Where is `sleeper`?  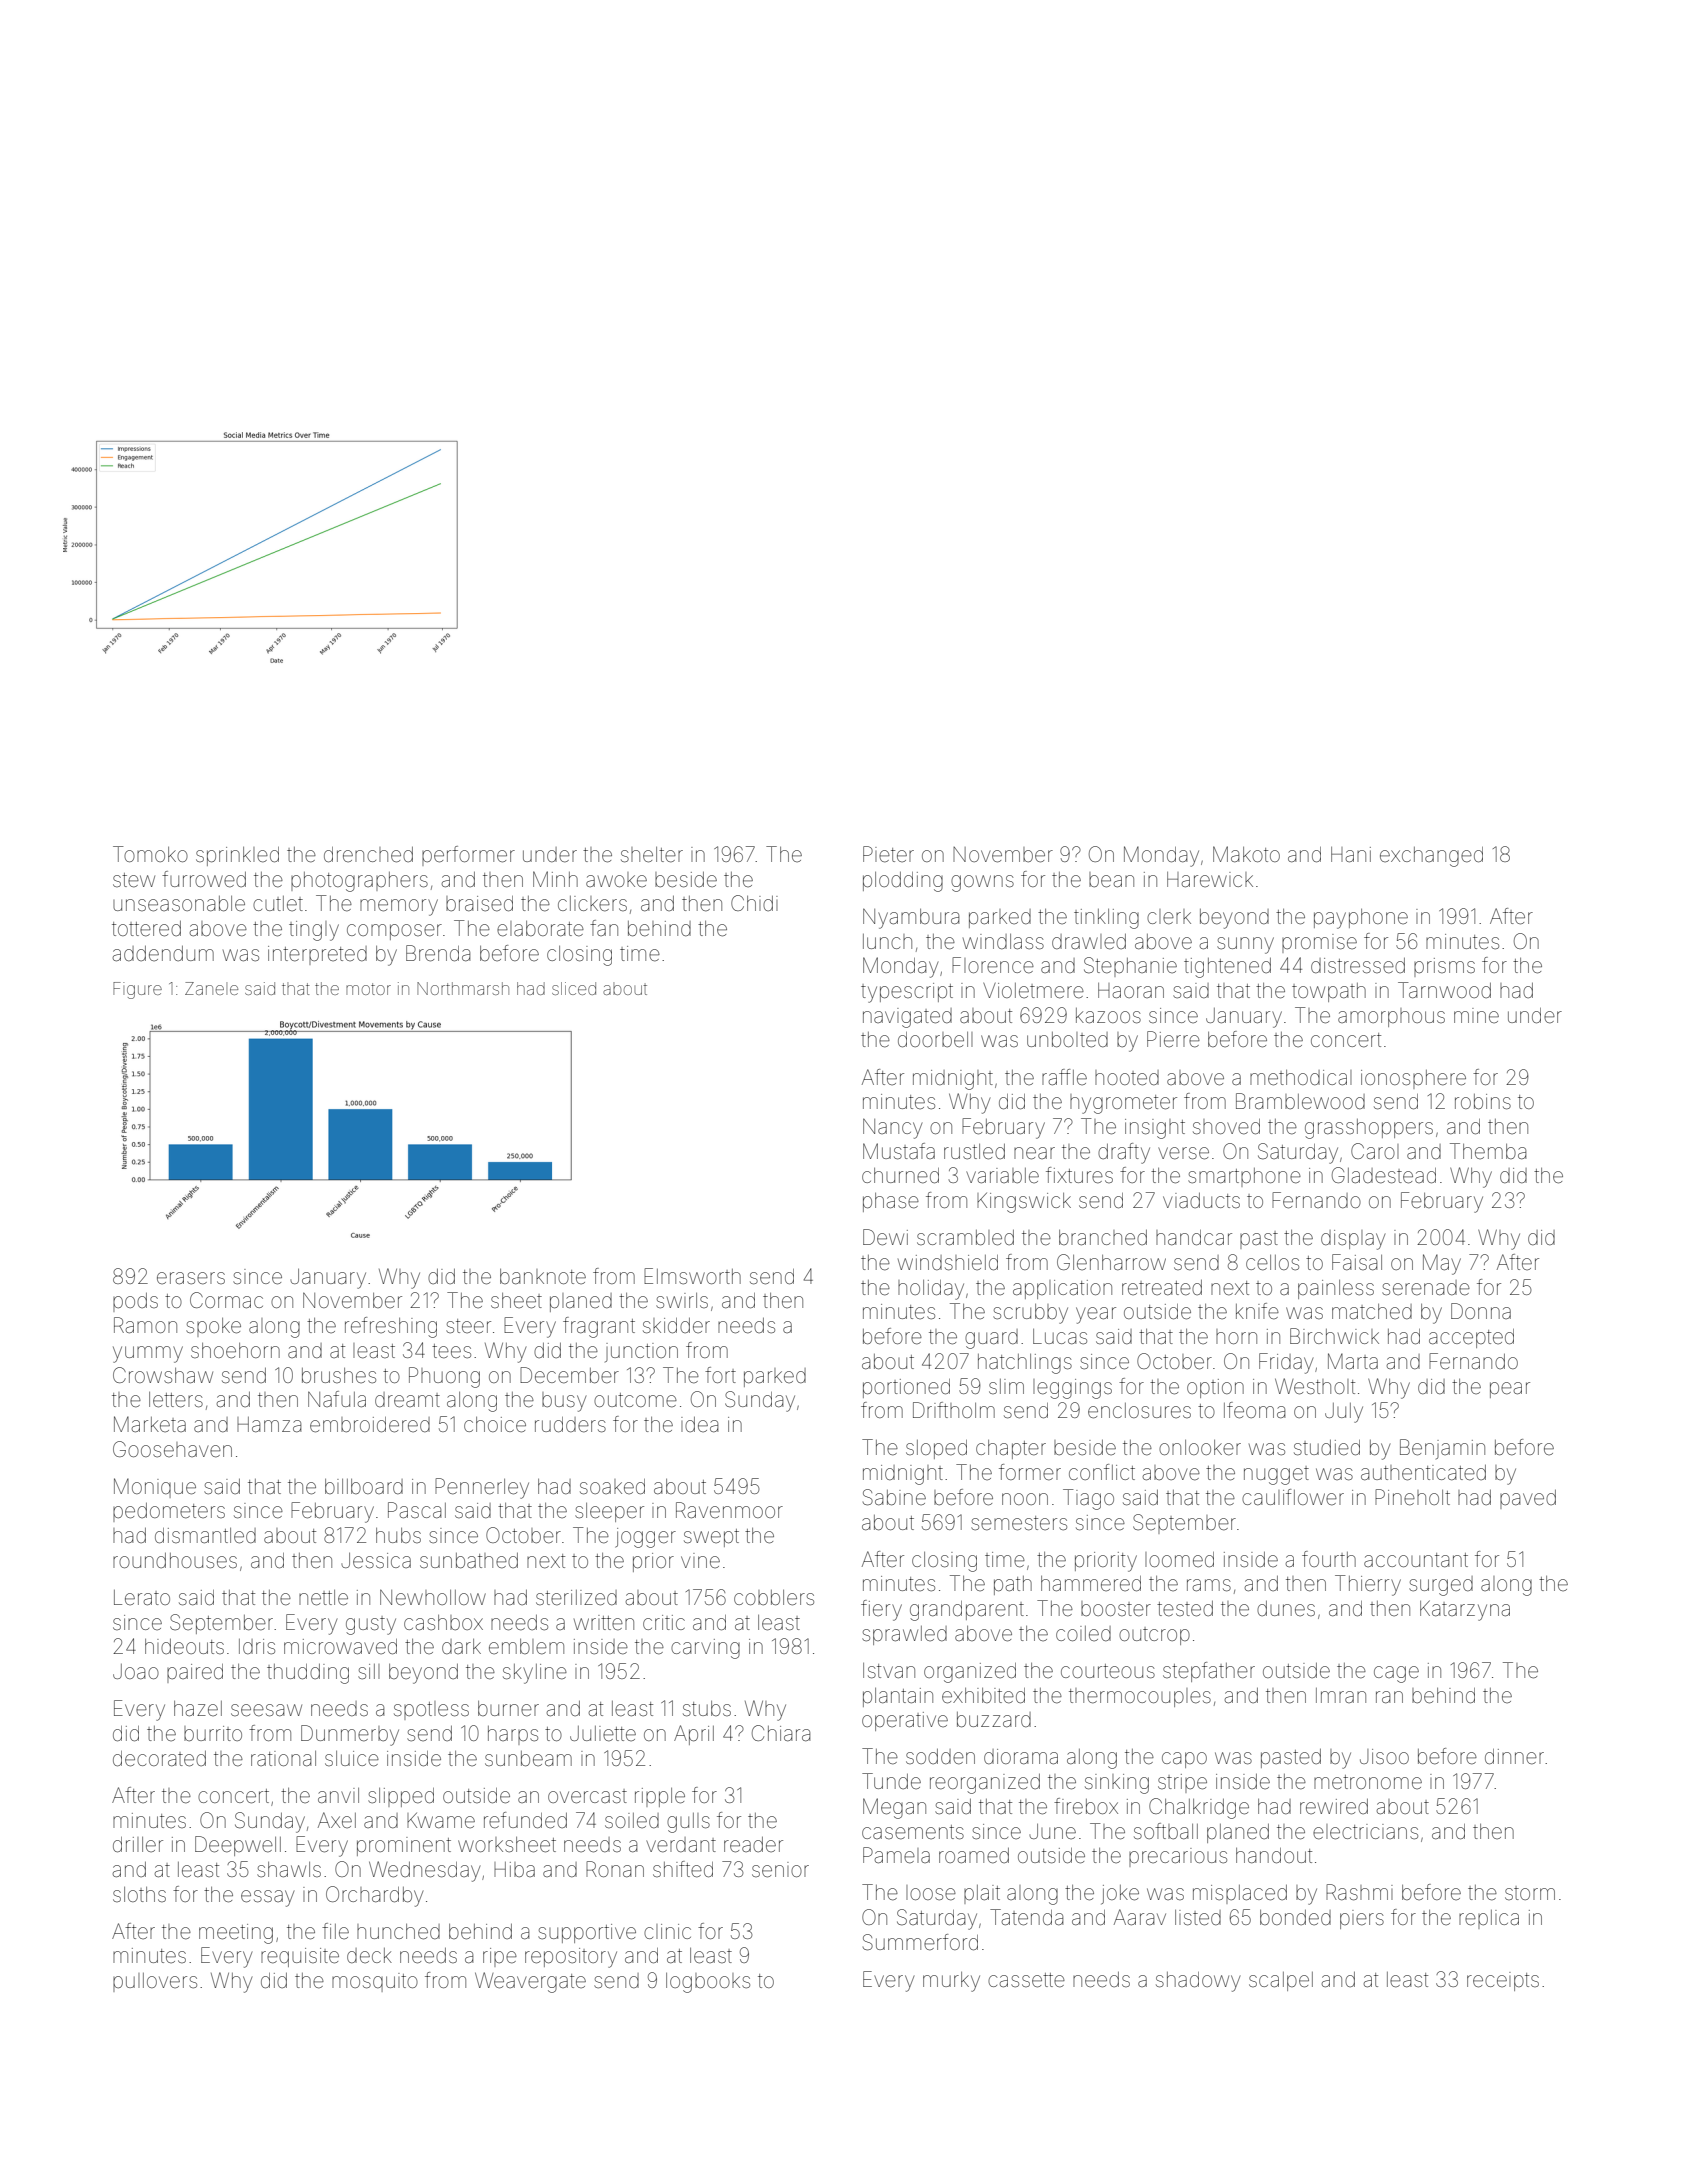
sleeper is located at coordinates (609, 1512).
